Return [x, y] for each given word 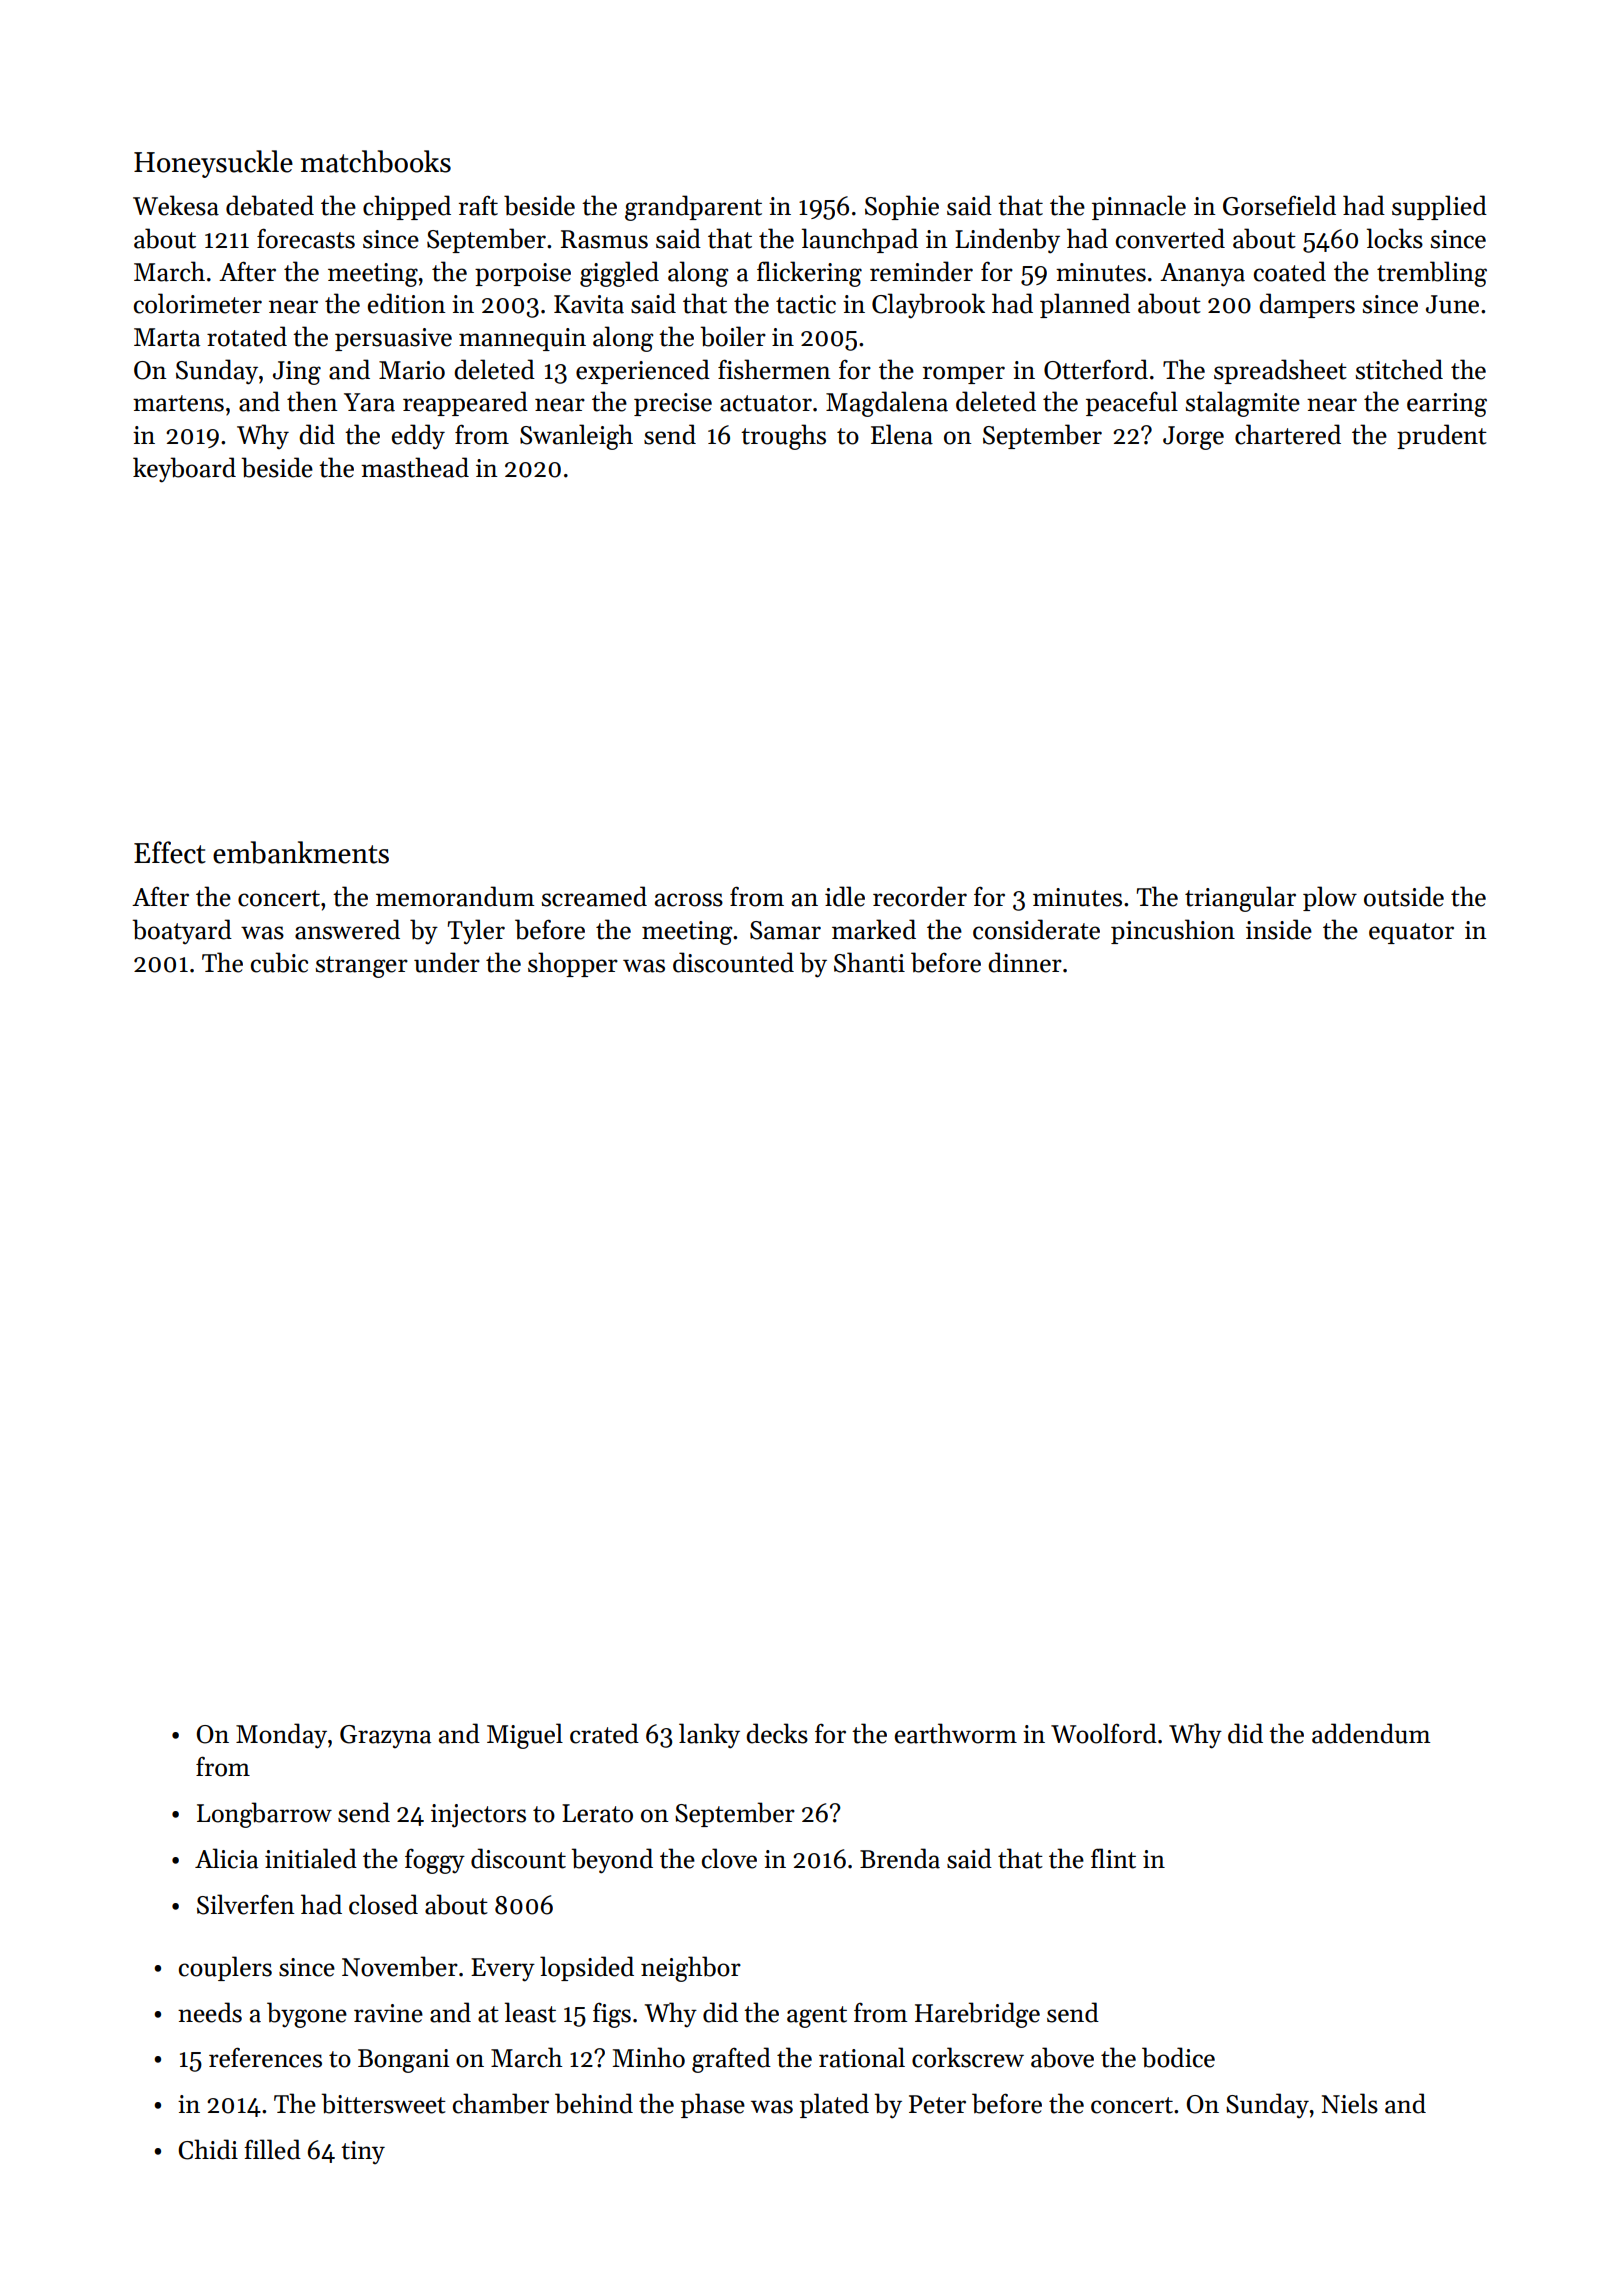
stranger [362, 967]
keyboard [184, 470]
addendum [1371, 1733]
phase [713, 2105]
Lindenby [1007, 241]
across [689, 900]
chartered [1288, 434]
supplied [1439, 207]
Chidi [208, 2149]
